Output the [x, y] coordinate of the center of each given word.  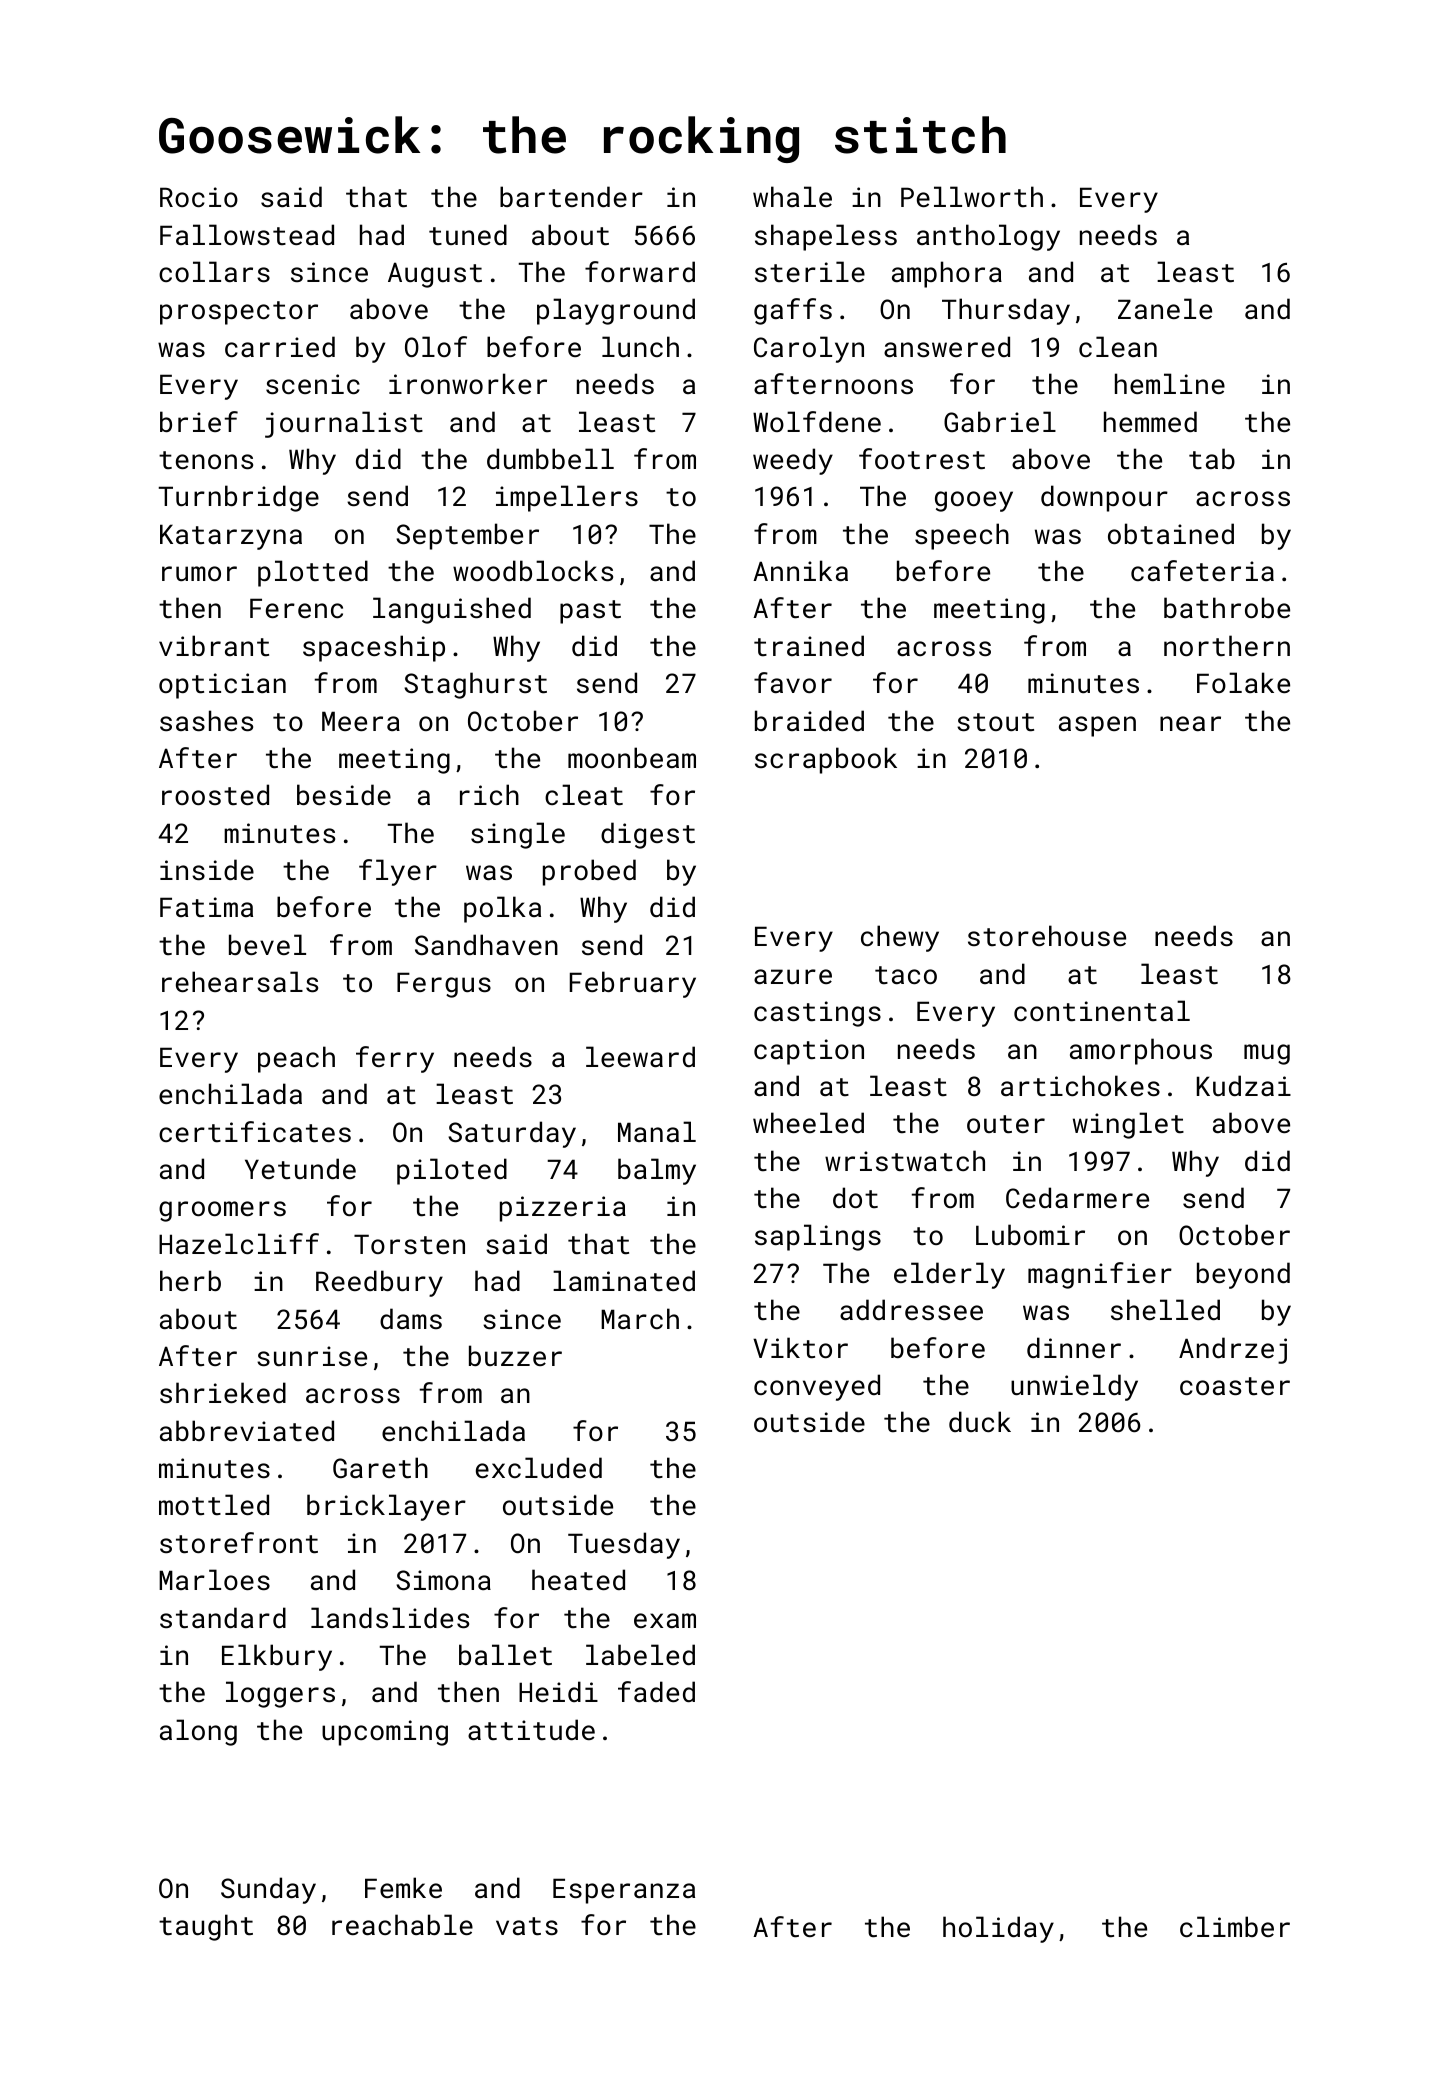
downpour [1104, 498]
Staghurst [475, 685]
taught [206, 1927]
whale [792, 196]
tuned [468, 234]
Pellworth [972, 196]
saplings [818, 1237]
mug [1267, 1054]
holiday [998, 1929]
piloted [452, 1171]
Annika [800, 570]
